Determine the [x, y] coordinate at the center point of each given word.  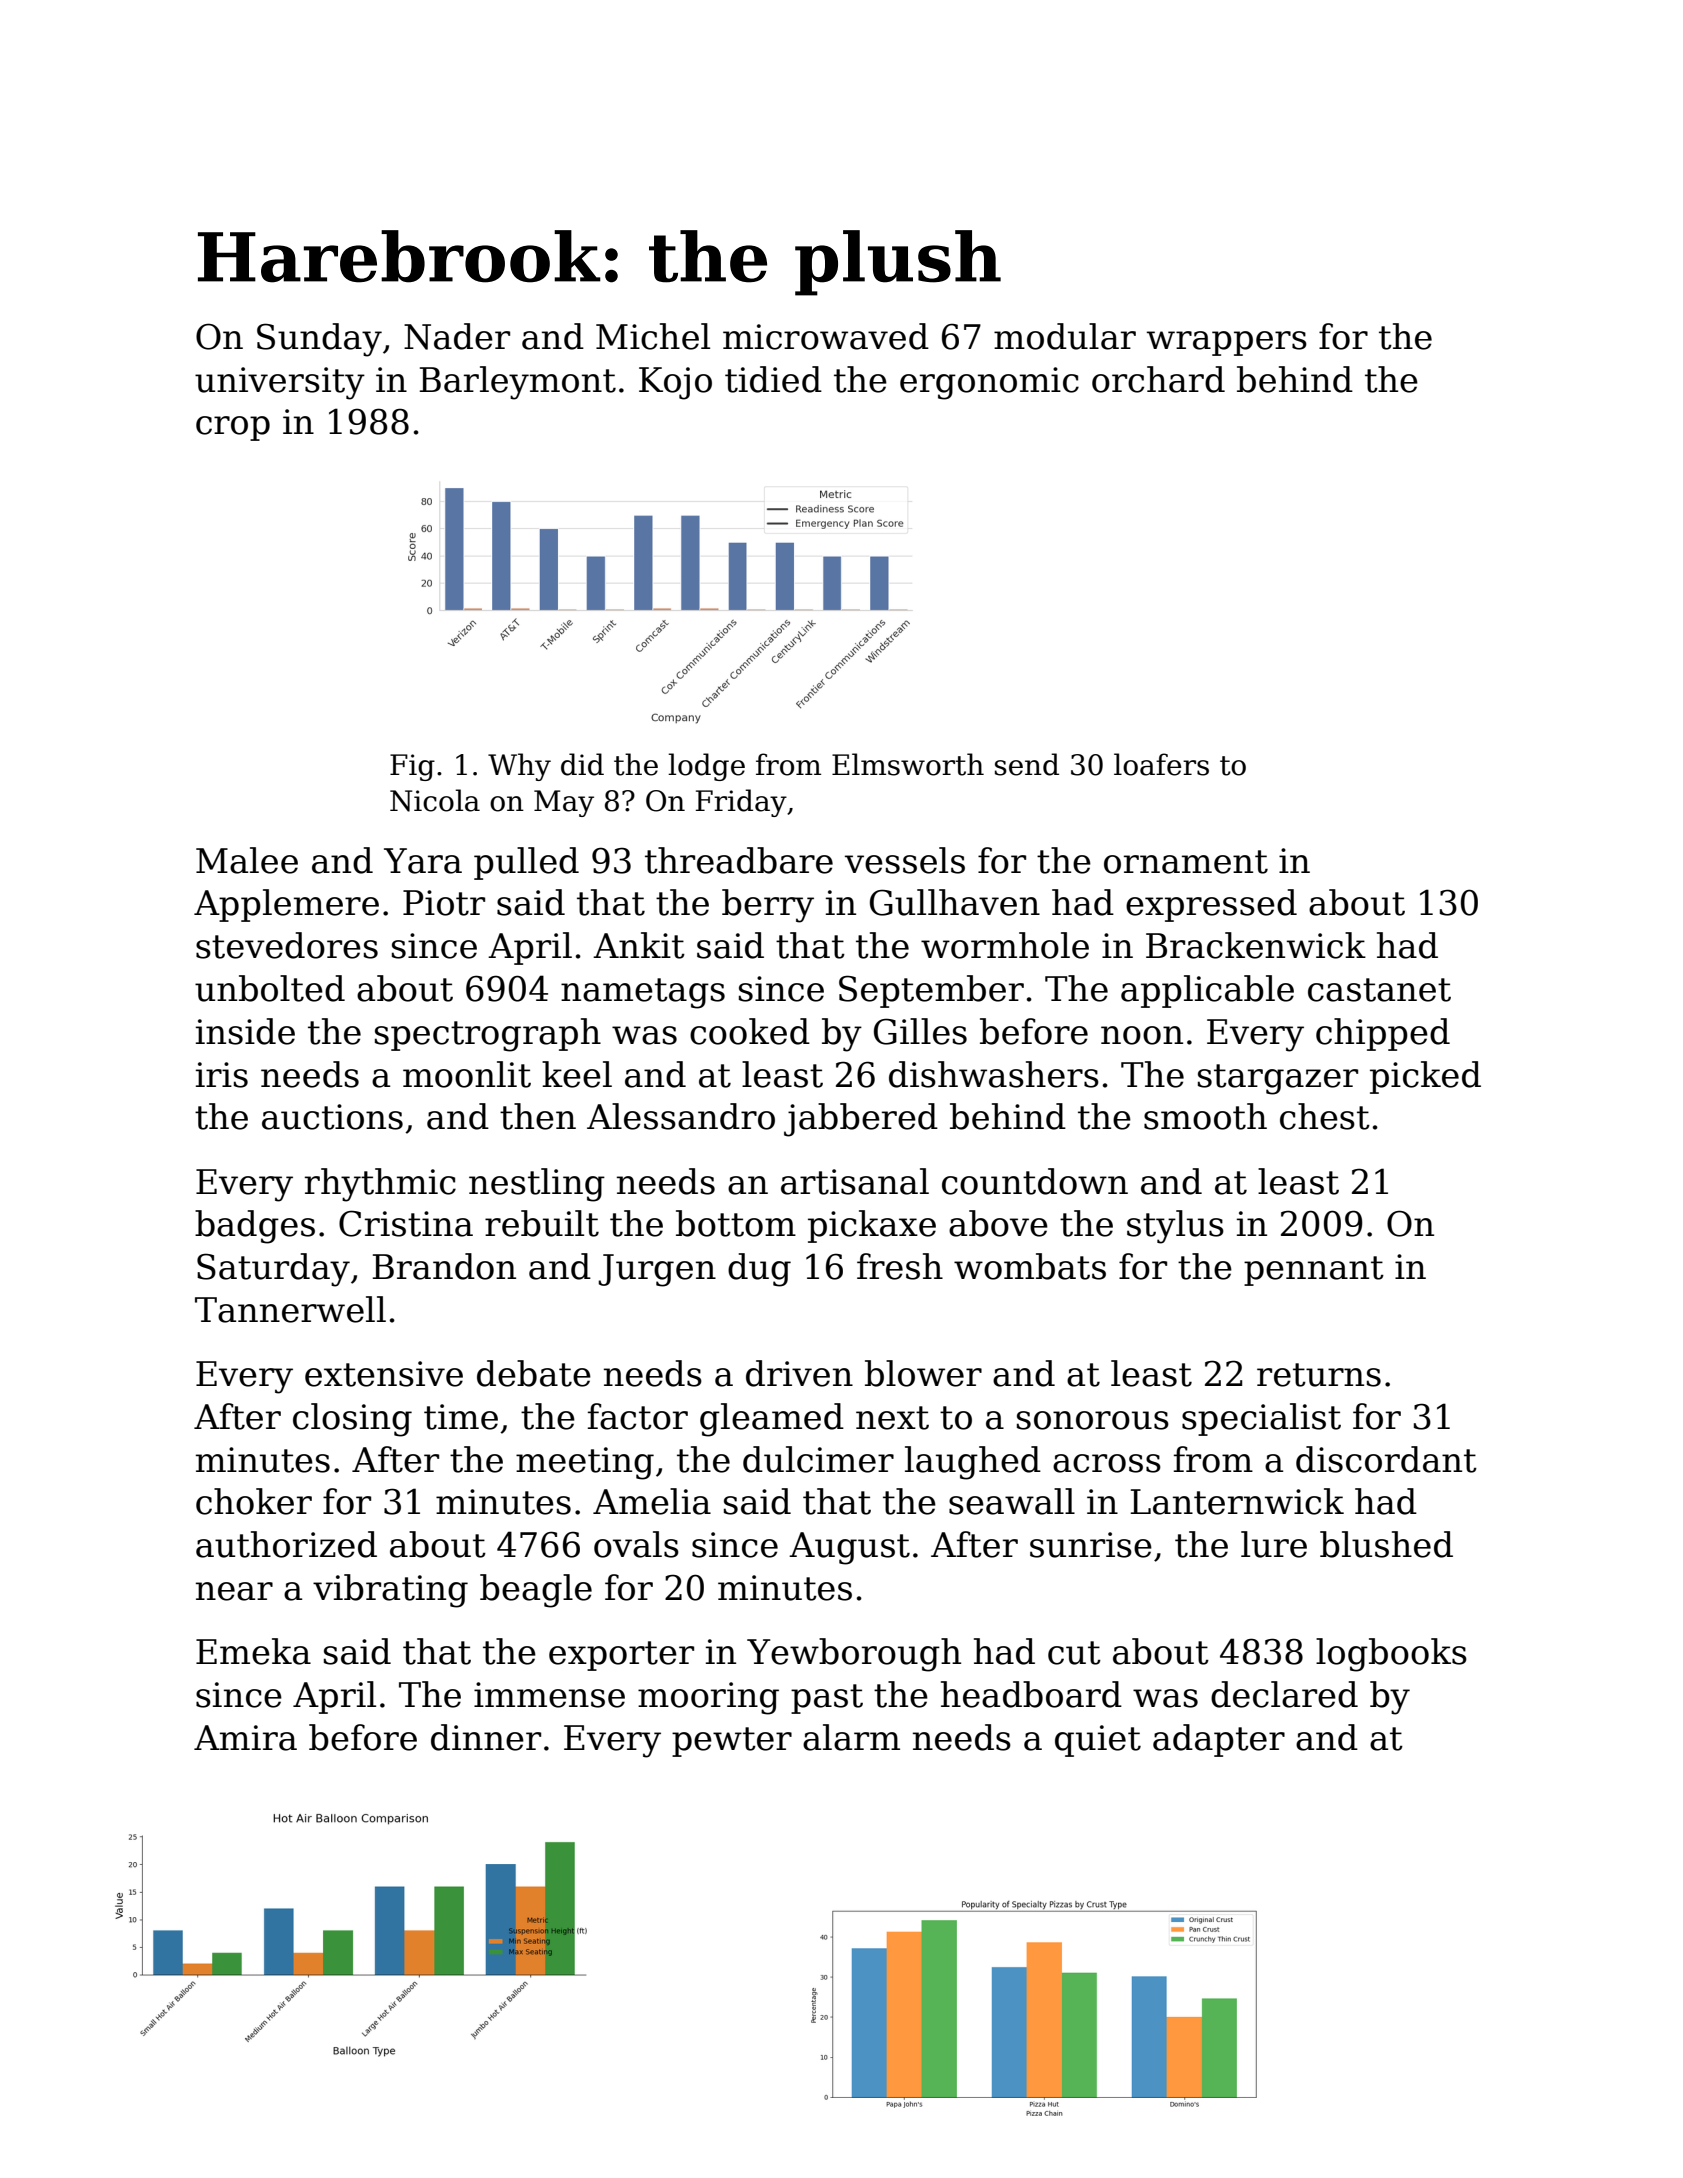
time [461, 1417]
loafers [1161, 764]
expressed [1211, 905]
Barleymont [518, 383]
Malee [247, 860]
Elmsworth [908, 764]
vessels [905, 860]
